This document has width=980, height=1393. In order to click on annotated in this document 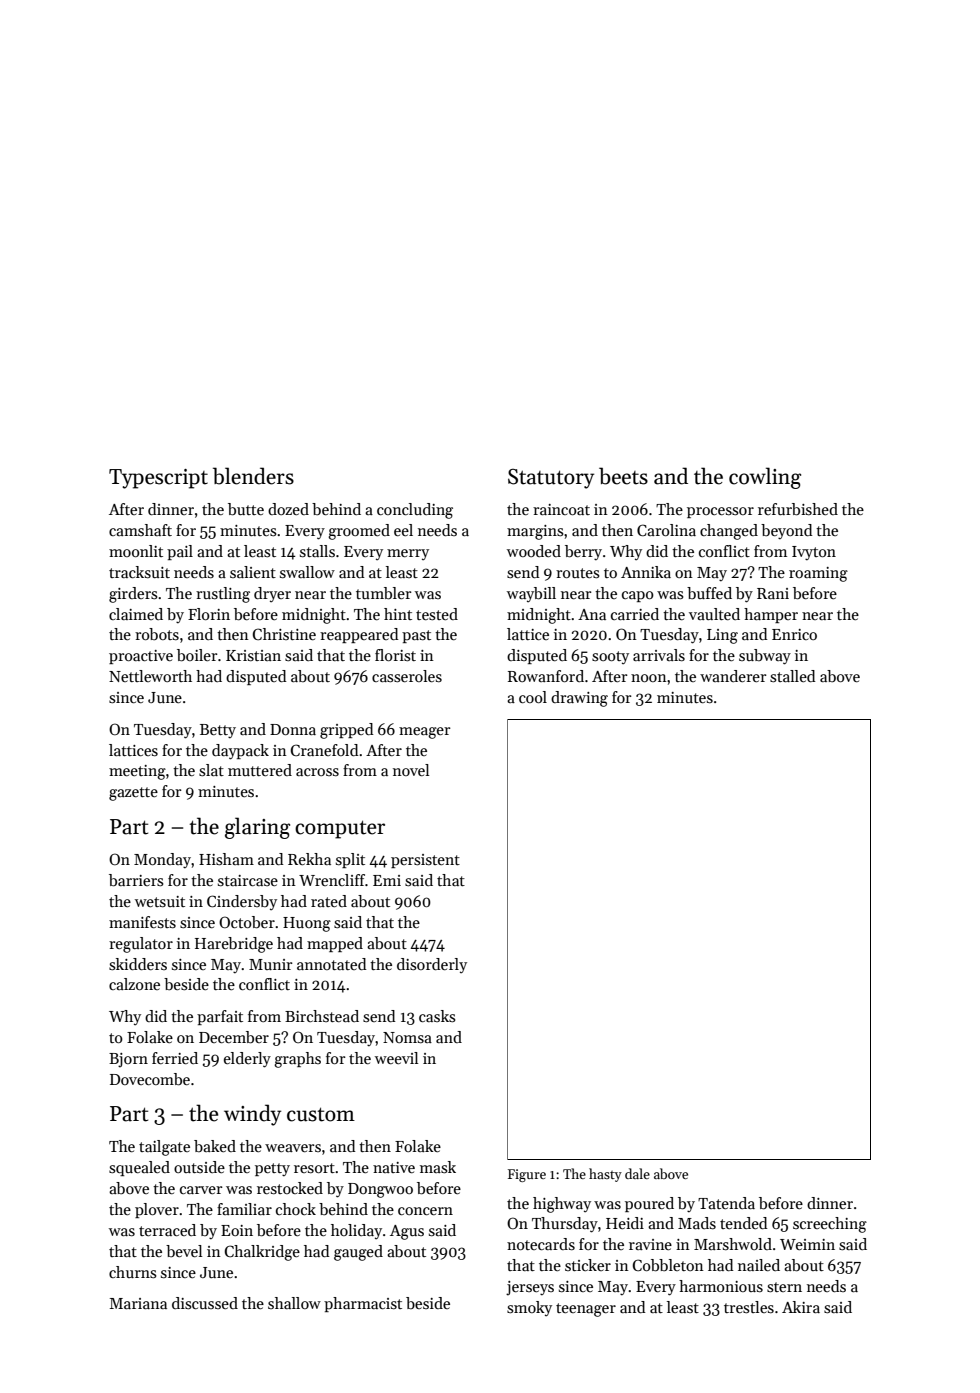, I will do `click(332, 964)`.
